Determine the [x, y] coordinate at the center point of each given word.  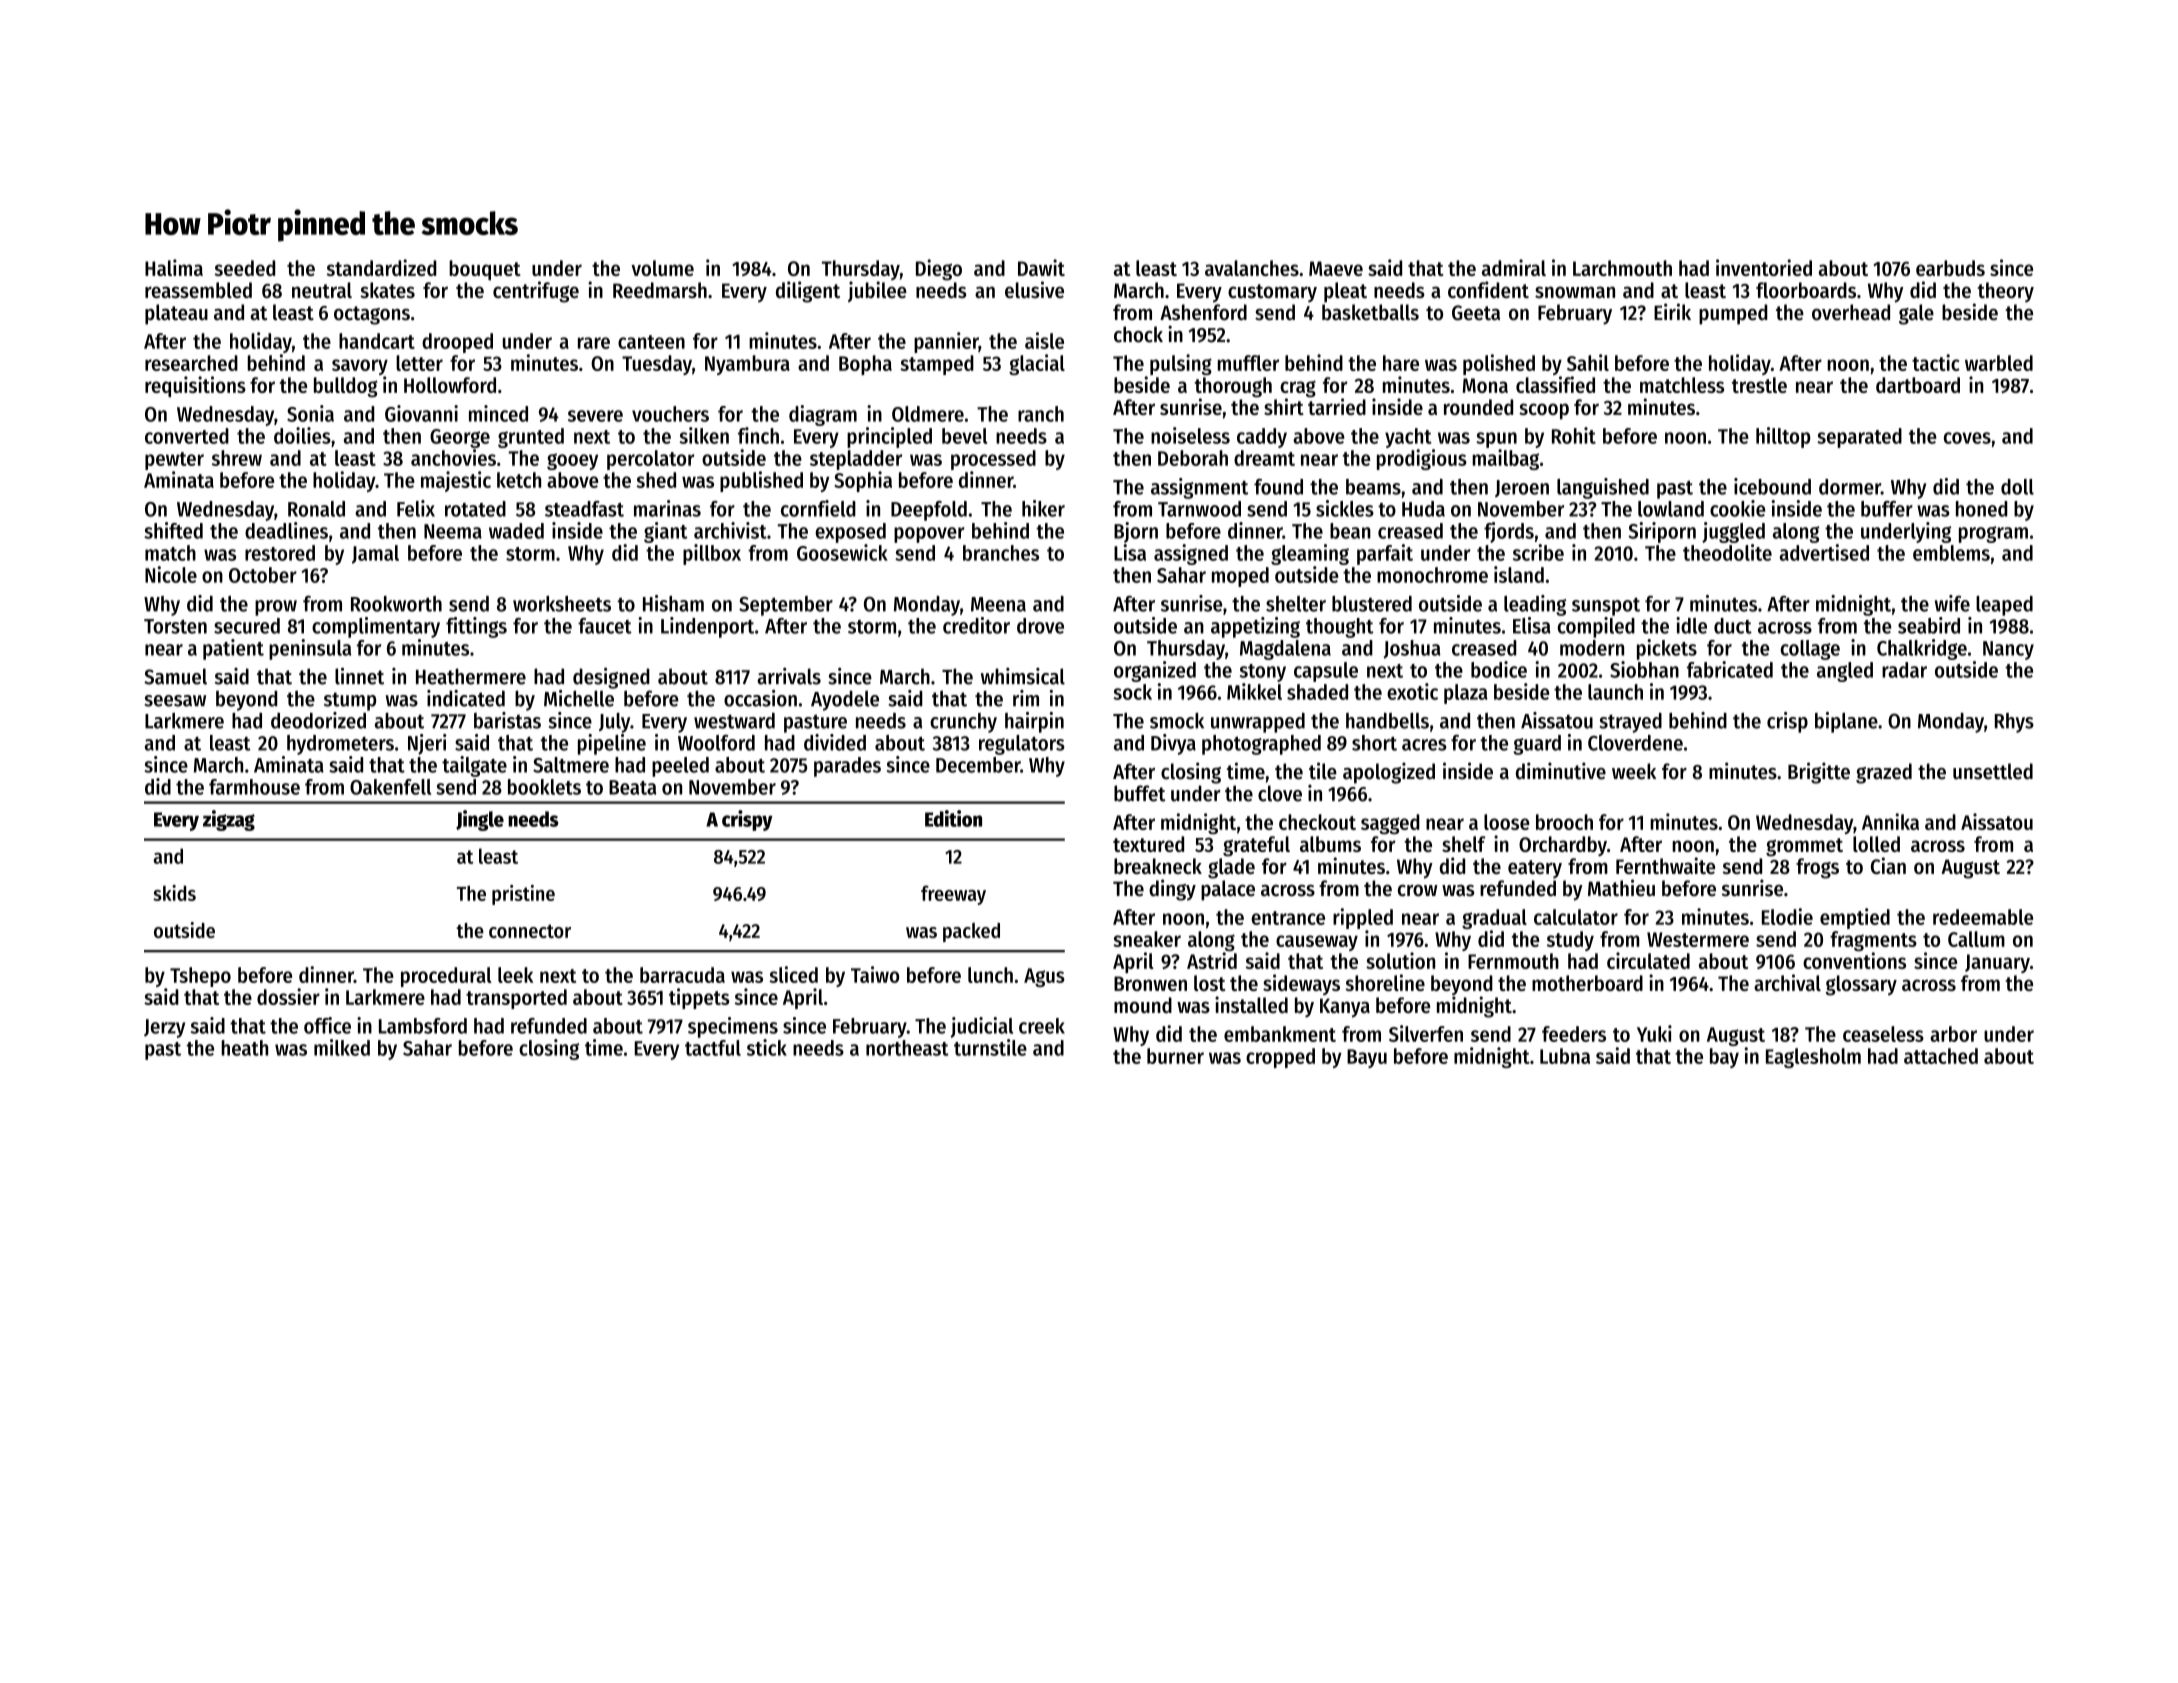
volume [662, 268]
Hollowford [450, 385]
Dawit [1041, 267]
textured [1148, 844]
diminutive [1561, 771]
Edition [953, 818]
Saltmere [571, 765]
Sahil [1588, 362]
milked [342, 1047]
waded [516, 531]
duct [1733, 626]
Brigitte [1819, 773]
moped [1240, 577]
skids [174, 893]
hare [1401, 363]
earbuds [1950, 268]
